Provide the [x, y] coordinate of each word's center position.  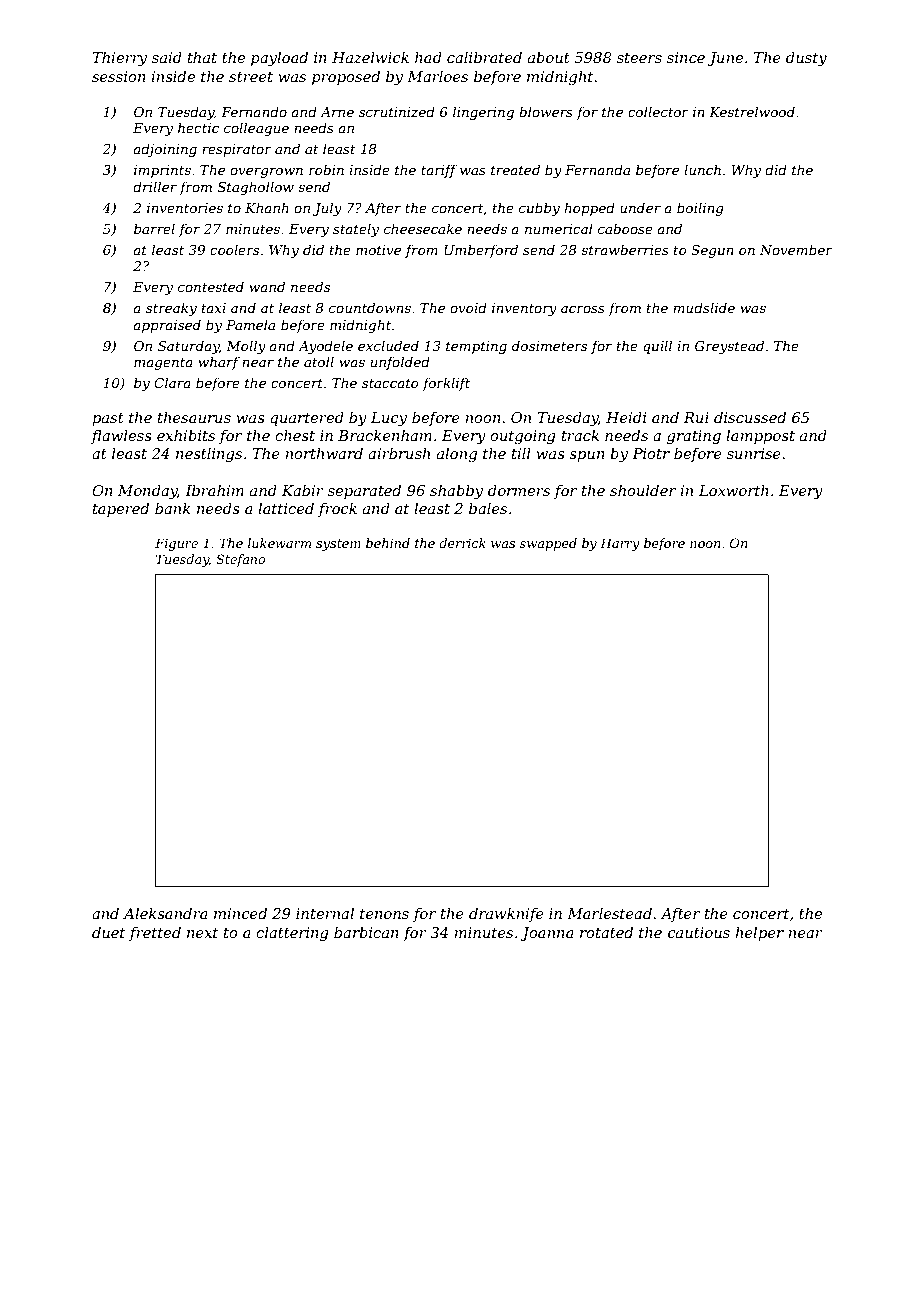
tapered [121, 510]
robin [326, 169]
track [580, 435]
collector [658, 111]
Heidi [626, 417]
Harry [620, 544]
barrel [154, 228]
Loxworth [734, 490]
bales [488, 508]
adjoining [165, 150]
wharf [219, 363]
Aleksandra [165, 913]
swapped [548, 544]
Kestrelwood [752, 111]
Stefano [240, 560]
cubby [539, 209]
